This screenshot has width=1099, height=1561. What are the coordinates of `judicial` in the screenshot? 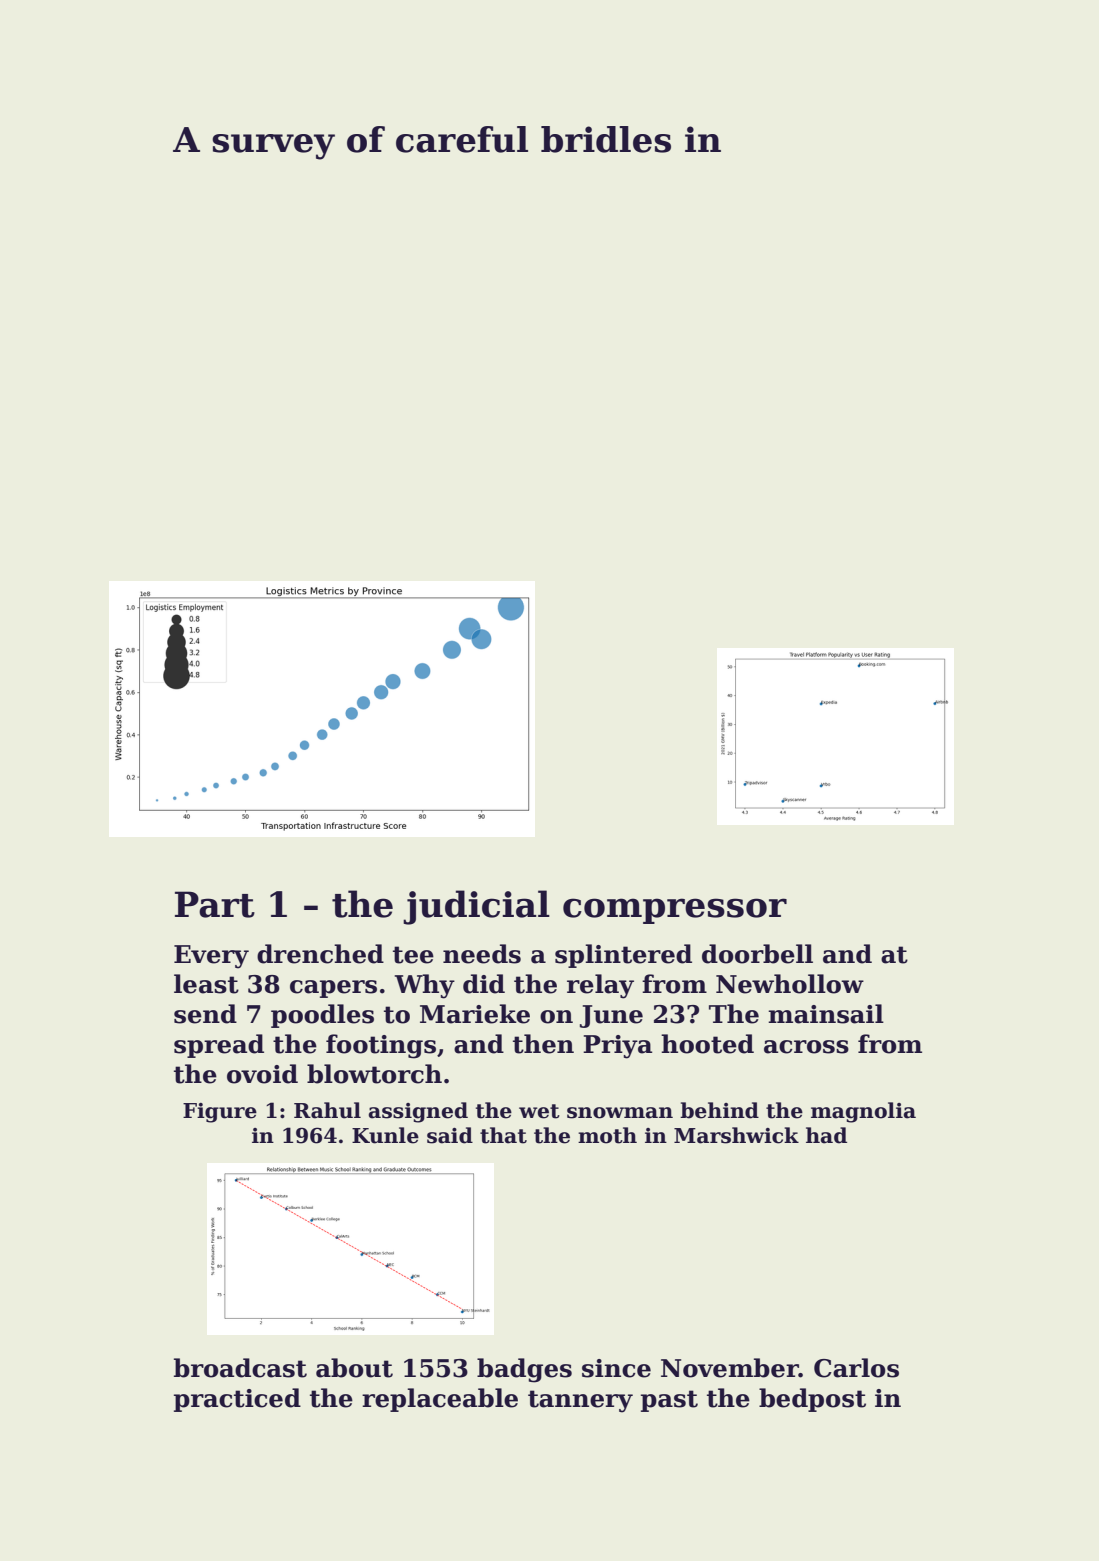 It's located at (476, 907).
